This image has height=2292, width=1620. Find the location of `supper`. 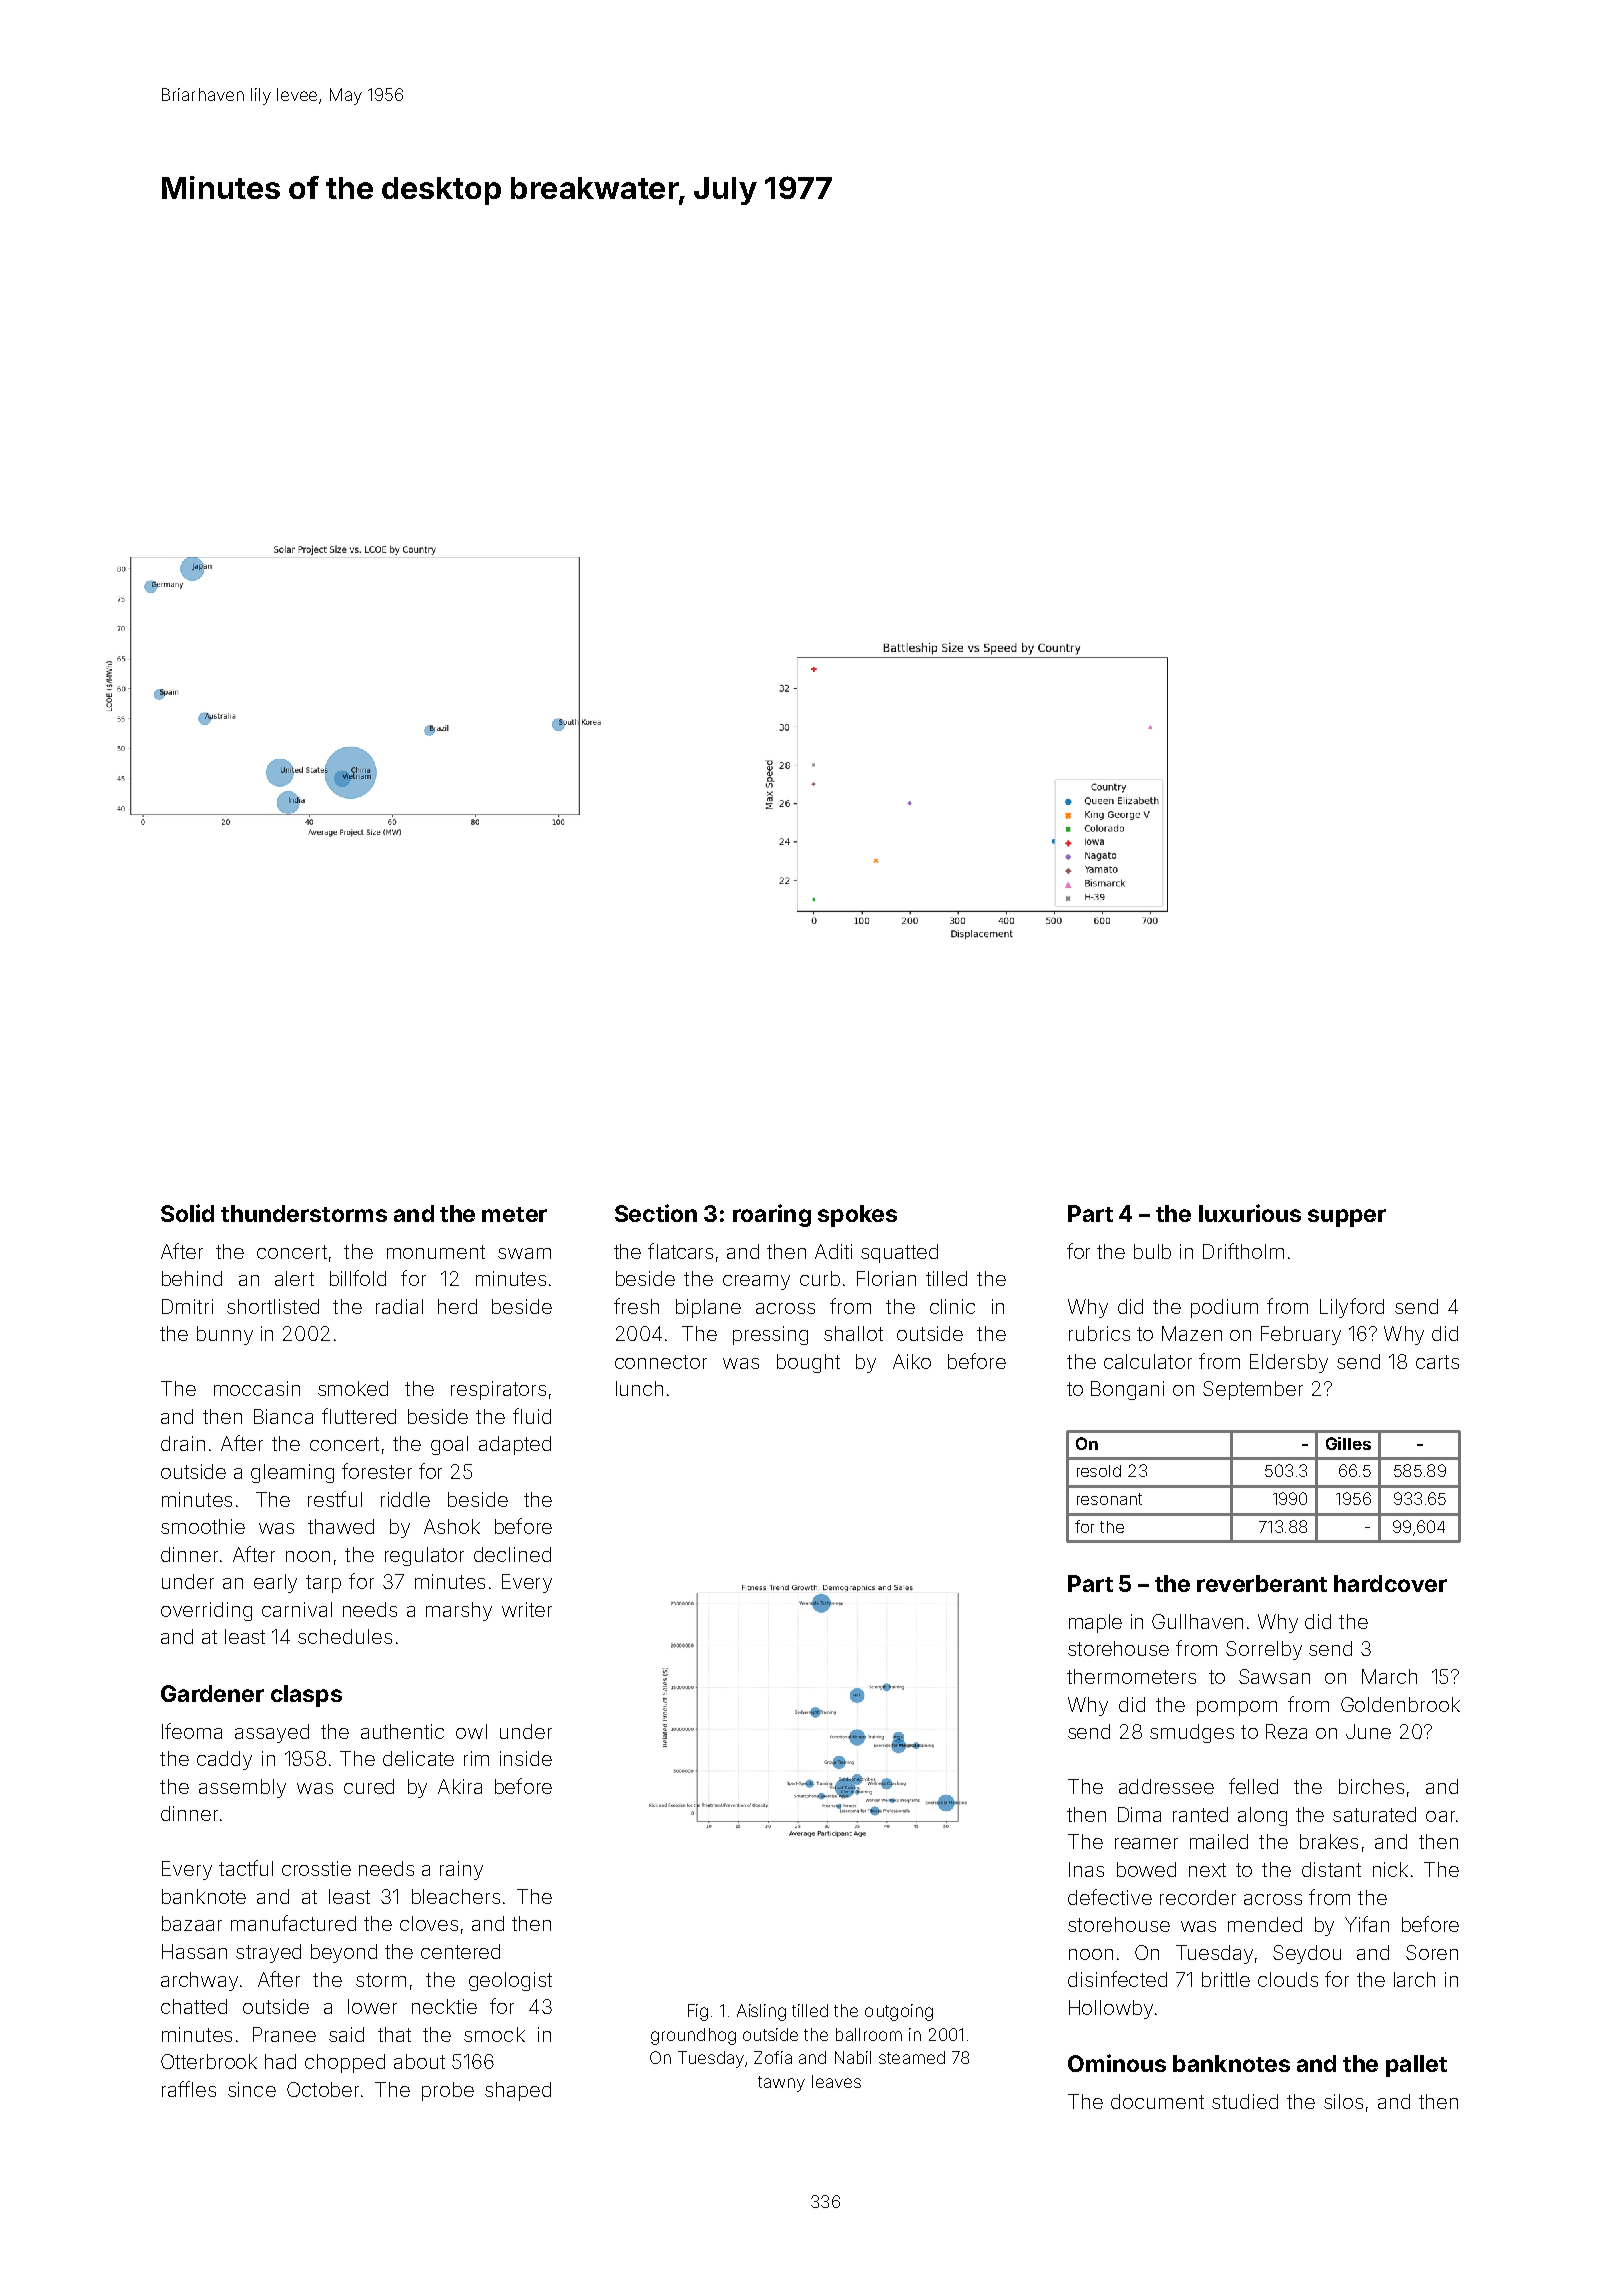

supper is located at coordinates (1347, 1218).
